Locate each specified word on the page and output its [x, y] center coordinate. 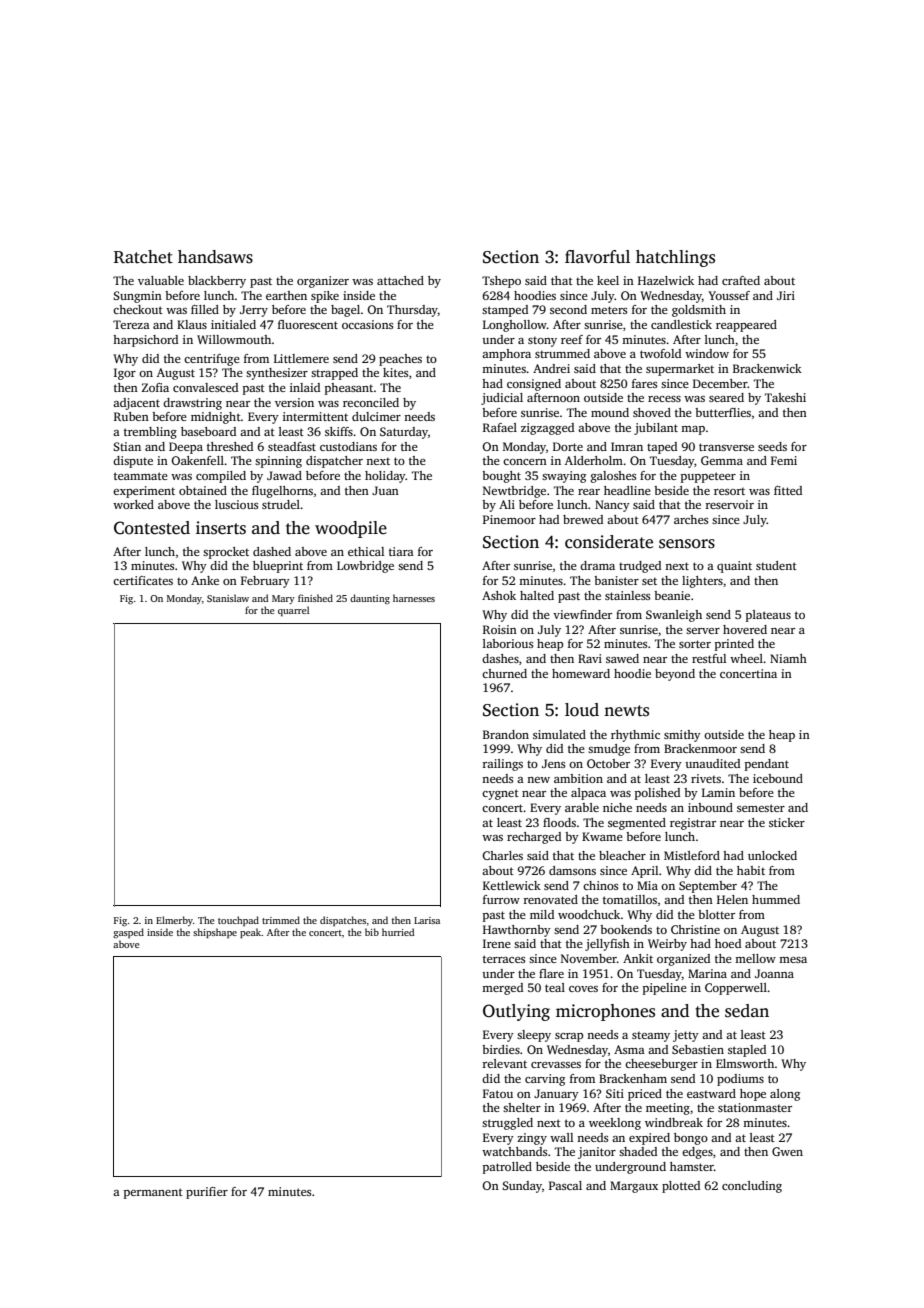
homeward [581, 673]
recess [664, 399]
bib [372, 932]
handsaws [215, 257]
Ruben [131, 416]
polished [657, 794]
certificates [143, 580]
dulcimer [376, 416]
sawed [622, 658]
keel [608, 280]
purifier [207, 1193]
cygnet [500, 794]
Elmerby [174, 921]
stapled [747, 1051]
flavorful [597, 257]
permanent [153, 1193]
